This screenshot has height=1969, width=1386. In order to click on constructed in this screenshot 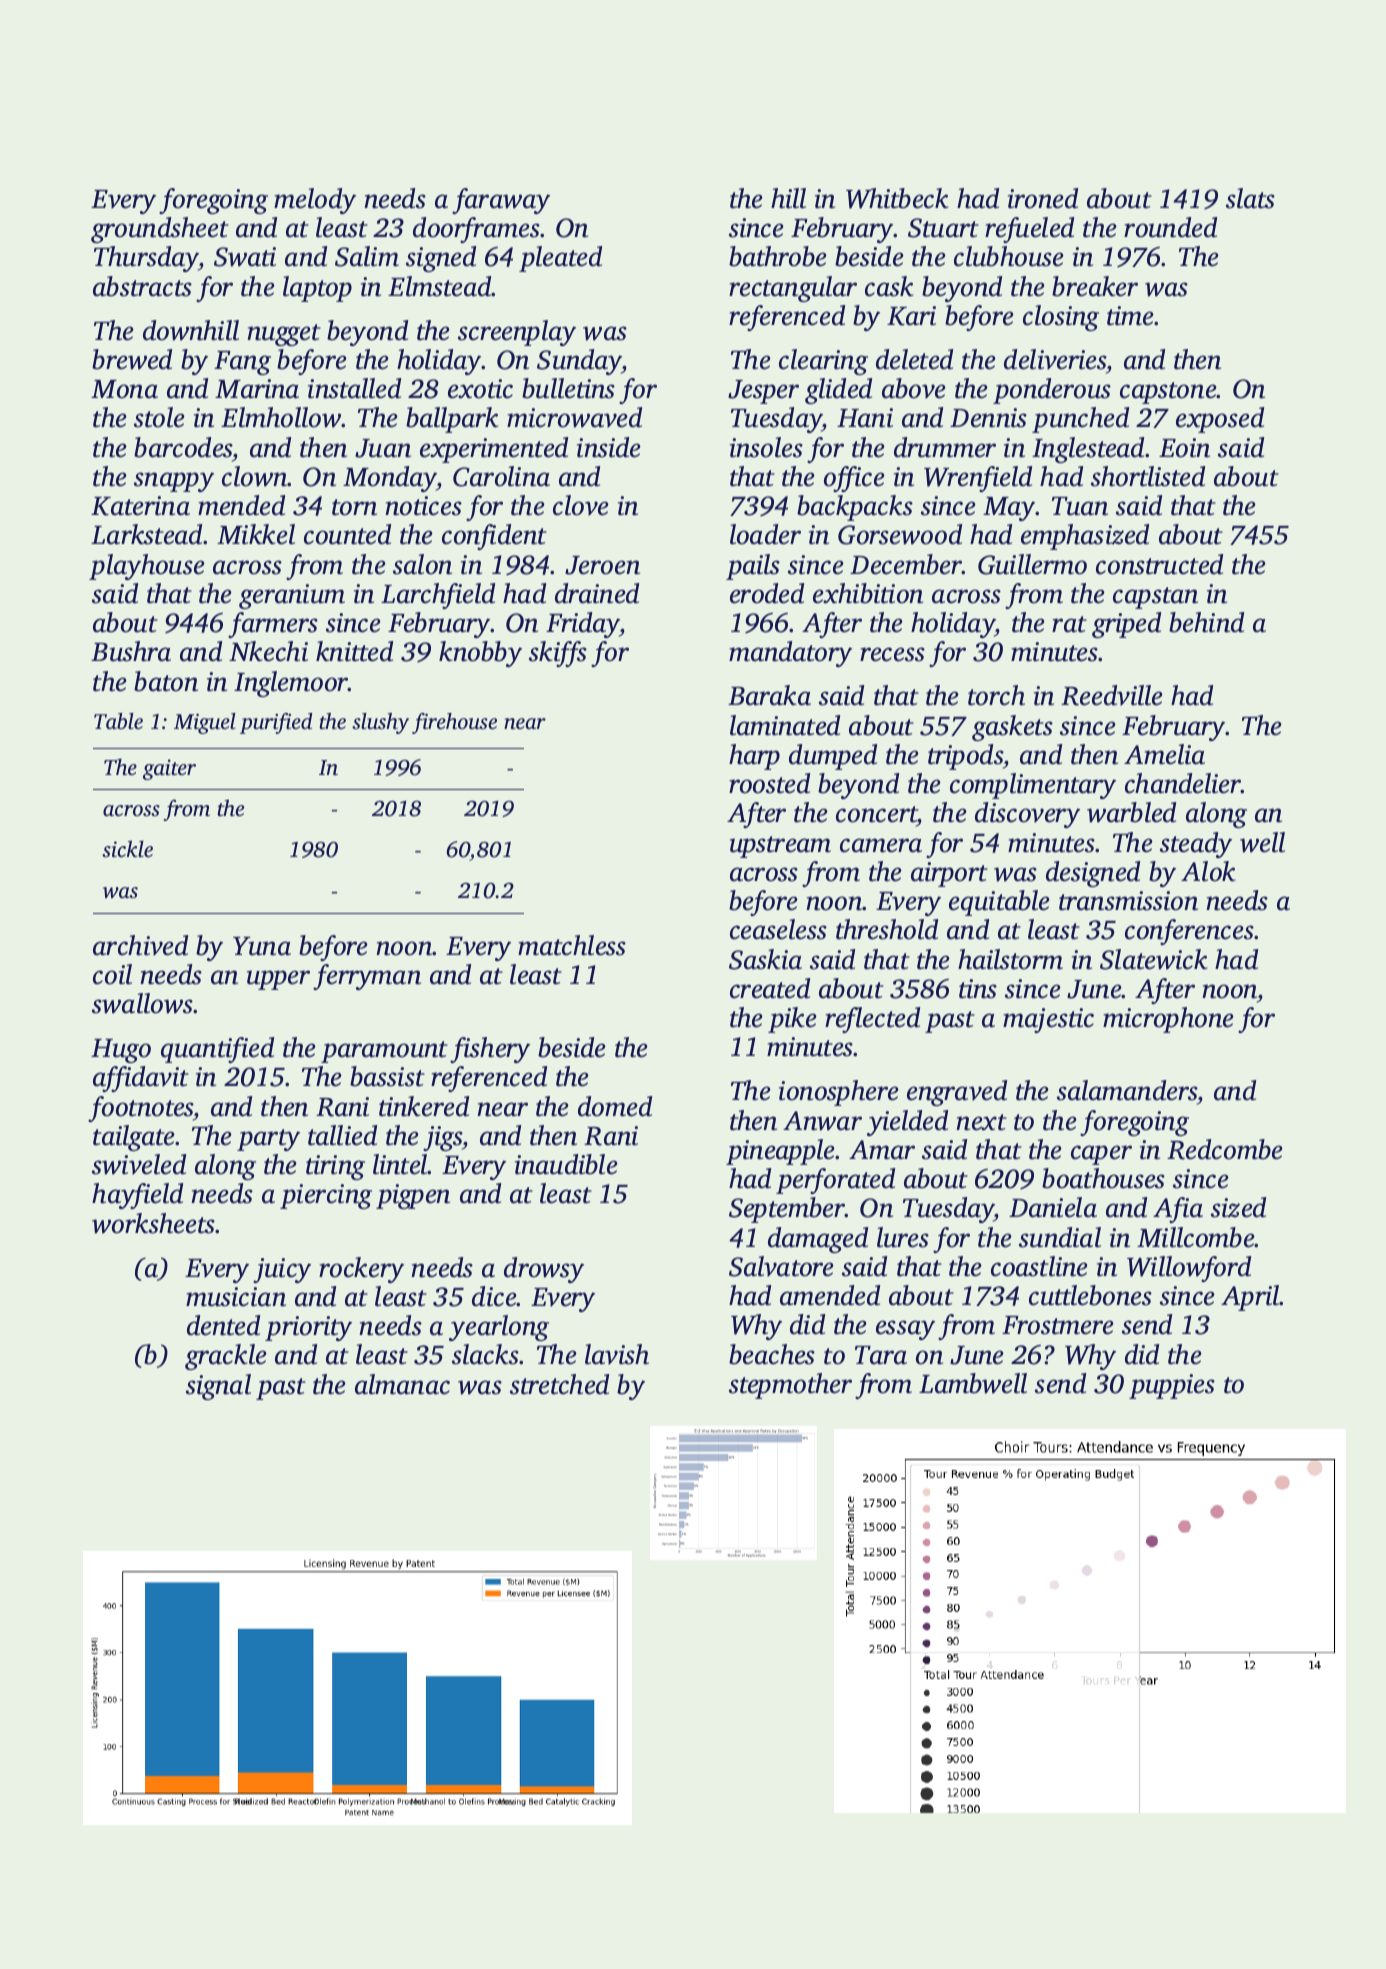, I will do `click(1159, 564)`.
